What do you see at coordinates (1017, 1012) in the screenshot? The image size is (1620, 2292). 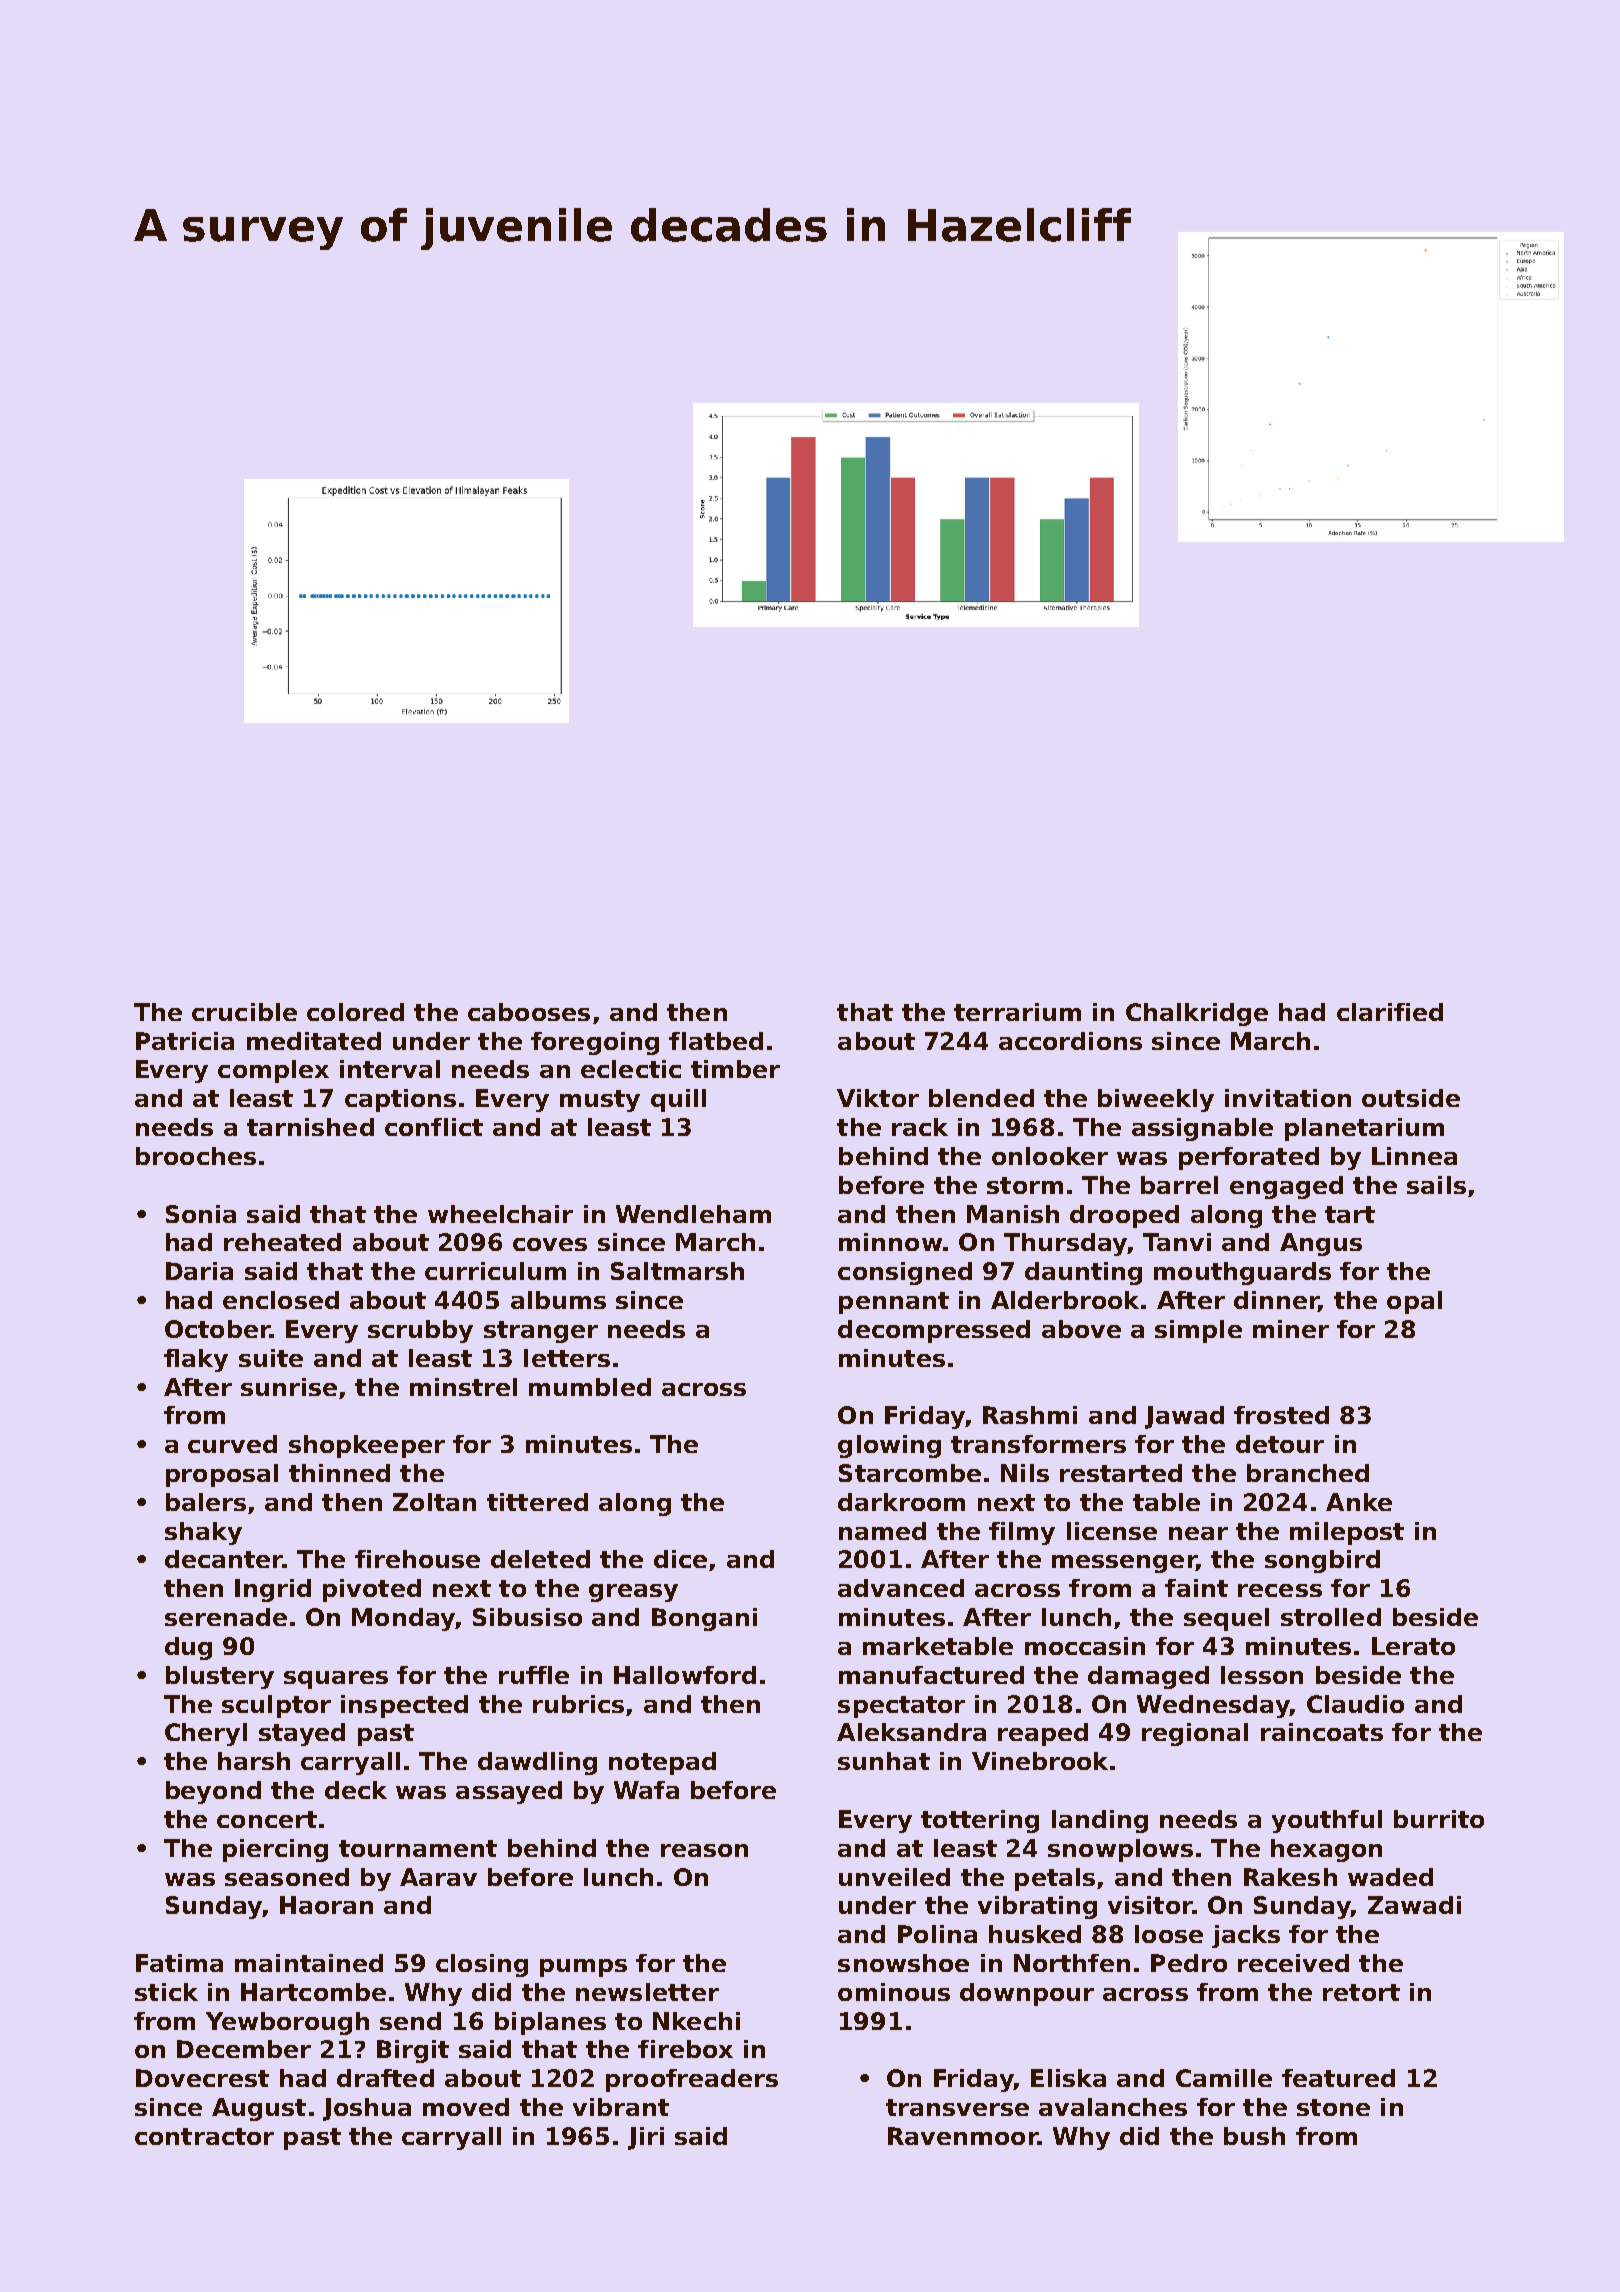 I see `terrarium` at bounding box center [1017, 1012].
